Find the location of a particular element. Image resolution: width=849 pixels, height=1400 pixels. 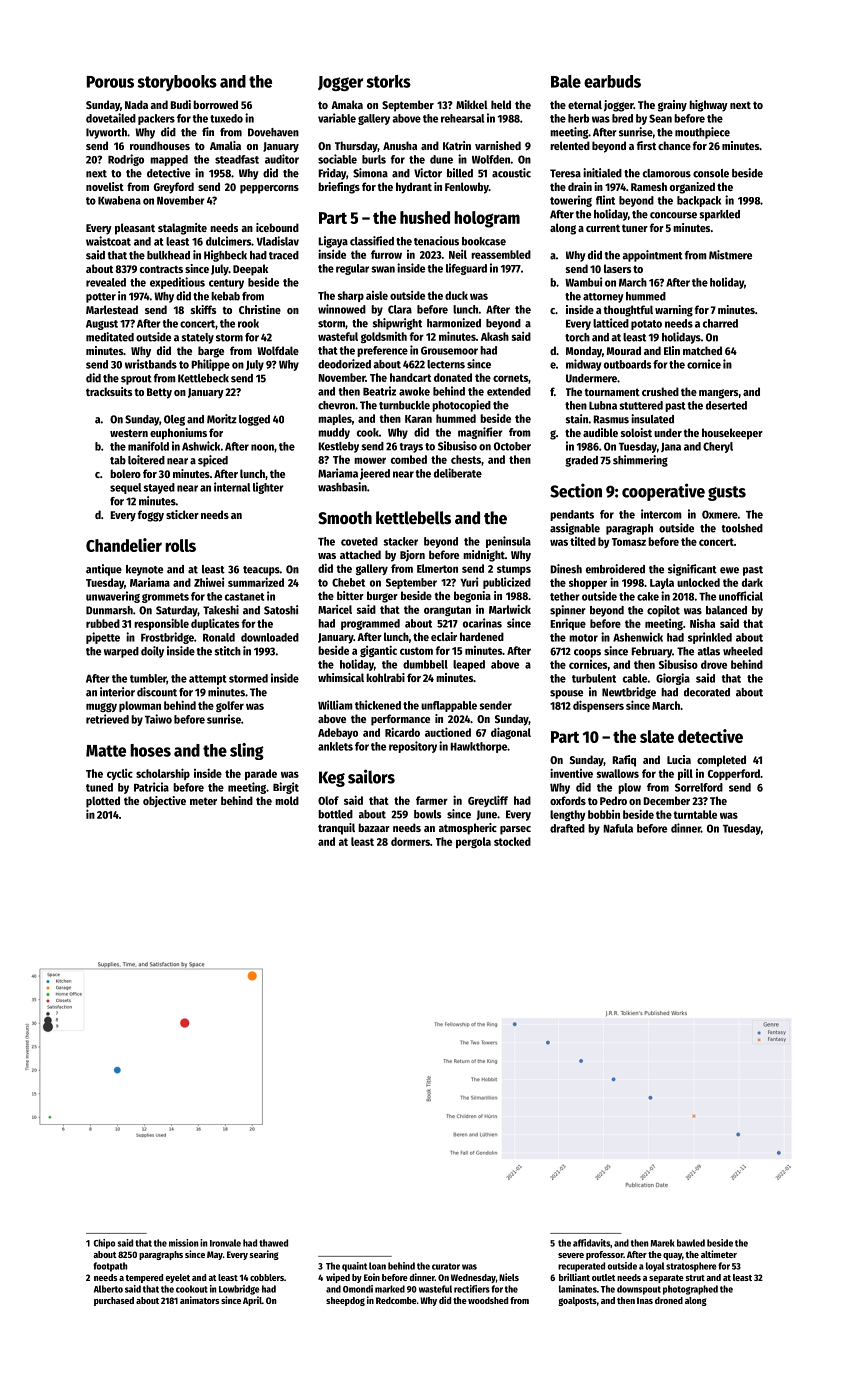

Grousemoor is located at coordinates (449, 350).
